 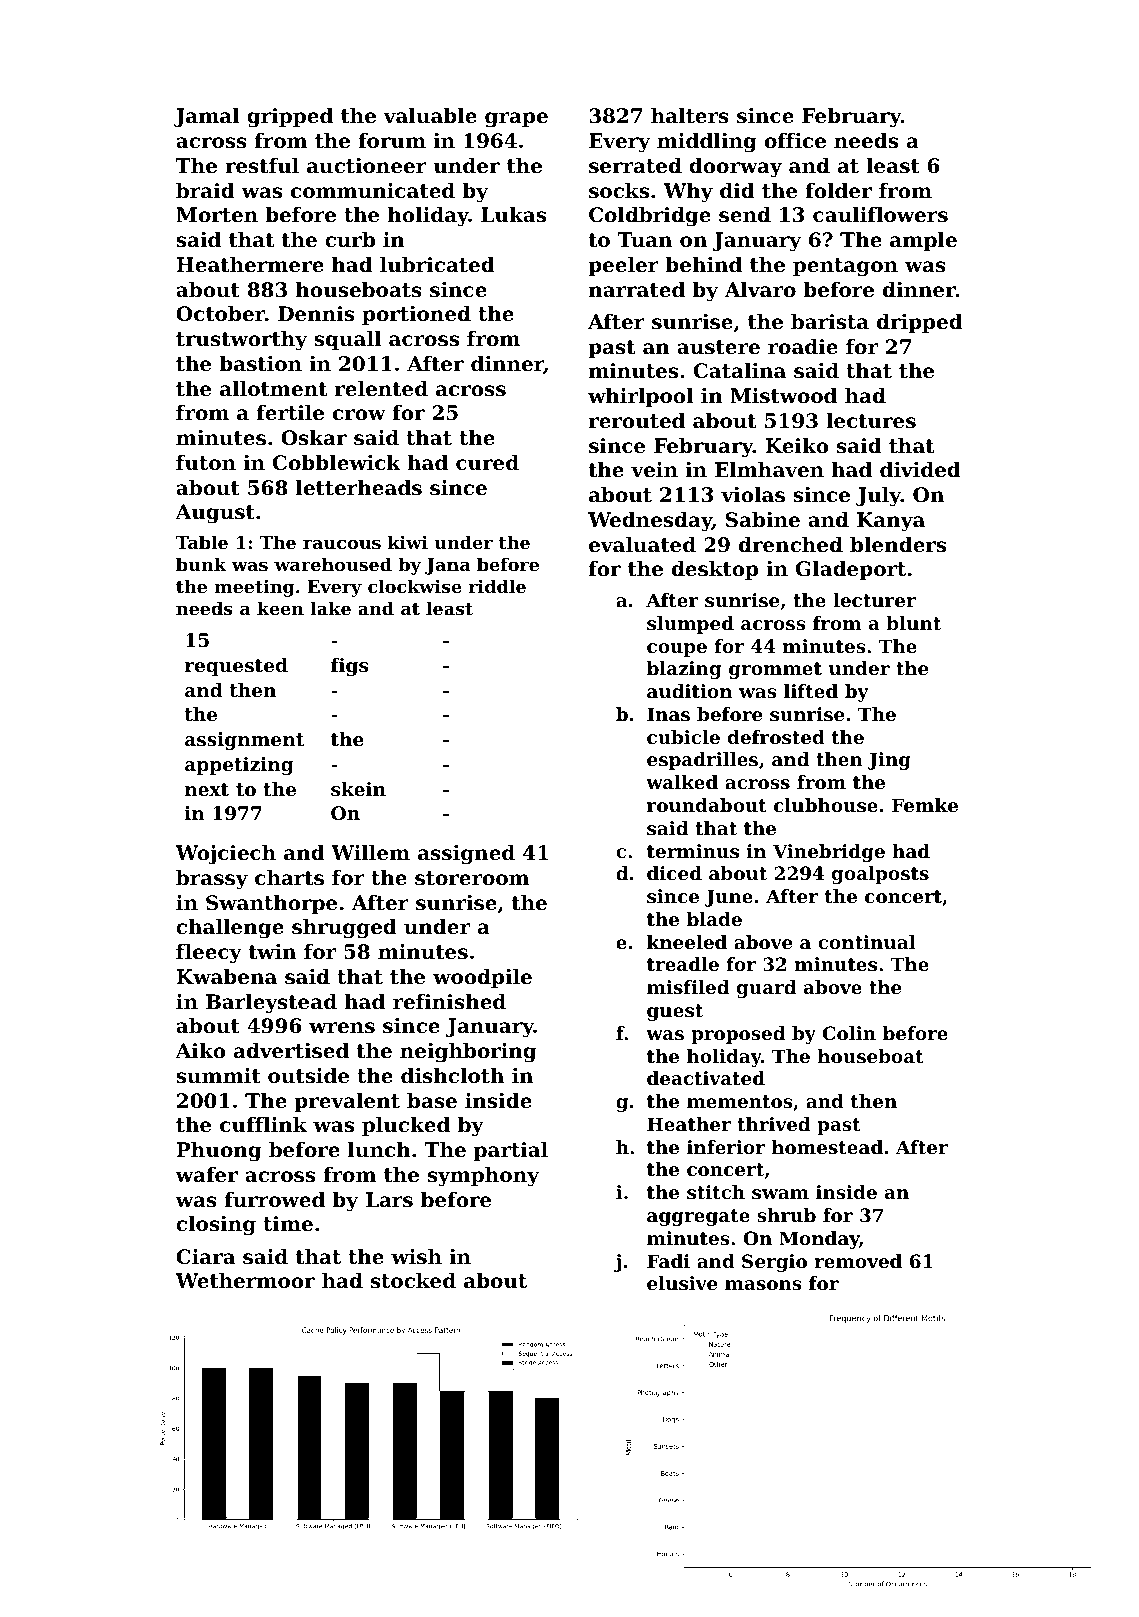 I want to click on bastion, so click(x=260, y=364).
